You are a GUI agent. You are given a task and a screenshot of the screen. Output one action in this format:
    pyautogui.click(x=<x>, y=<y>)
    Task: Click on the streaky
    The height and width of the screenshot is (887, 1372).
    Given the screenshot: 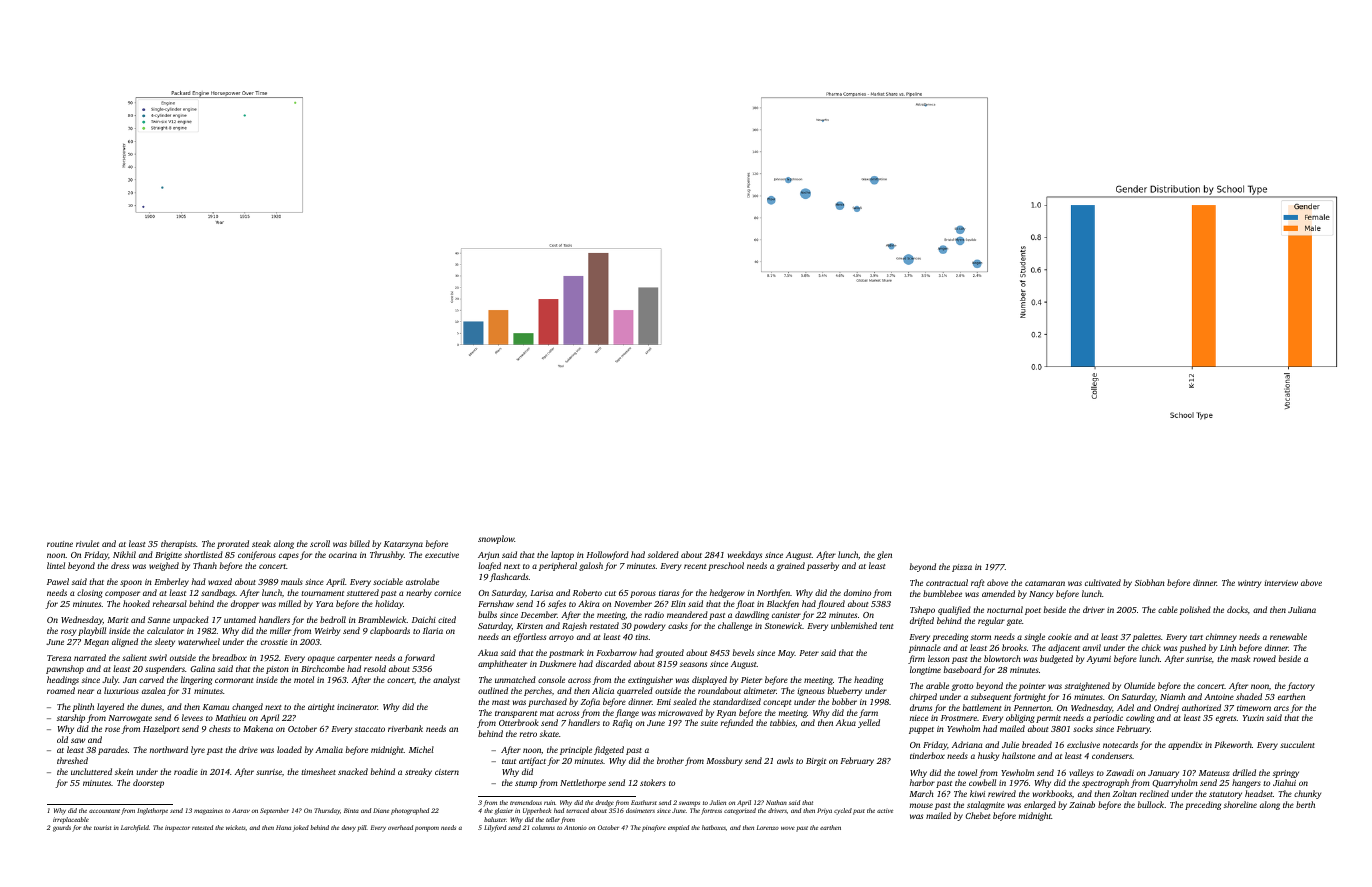 What is the action you would take?
    pyautogui.click(x=418, y=772)
